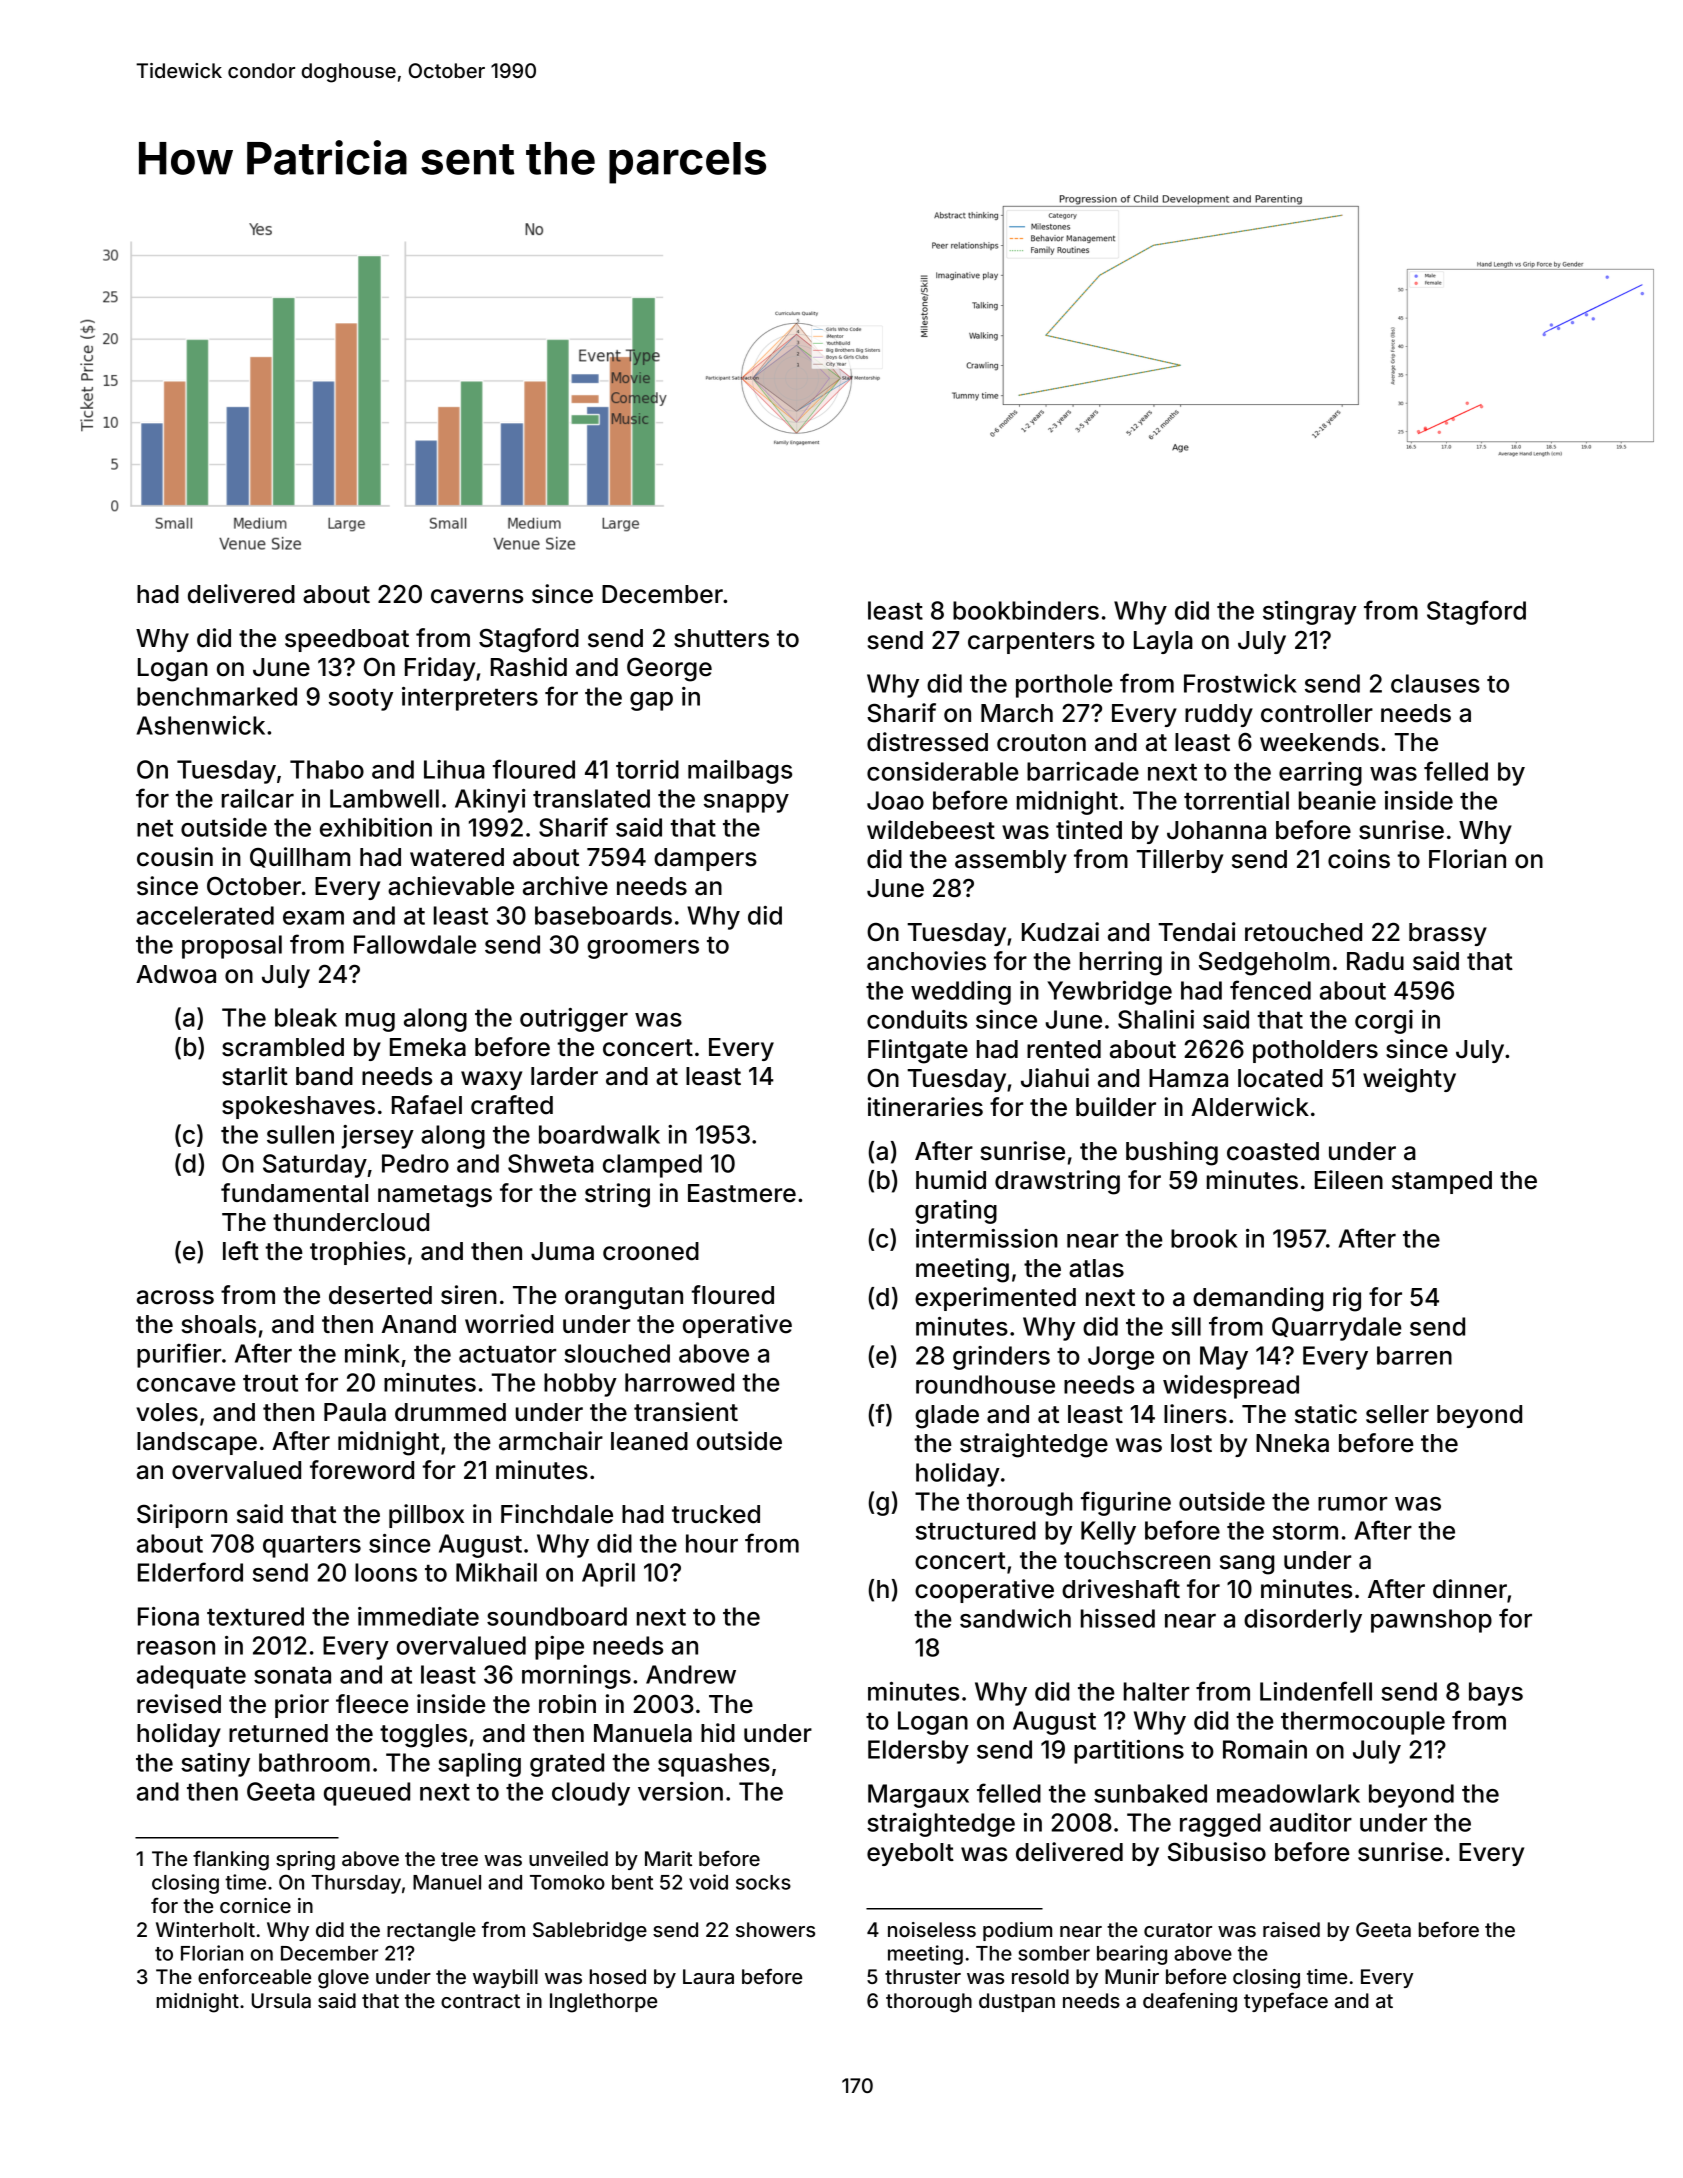 The image size is (1683, 2178). Describe the element at coordinates (951, 1180) in the page. I see `humid` at that location.
